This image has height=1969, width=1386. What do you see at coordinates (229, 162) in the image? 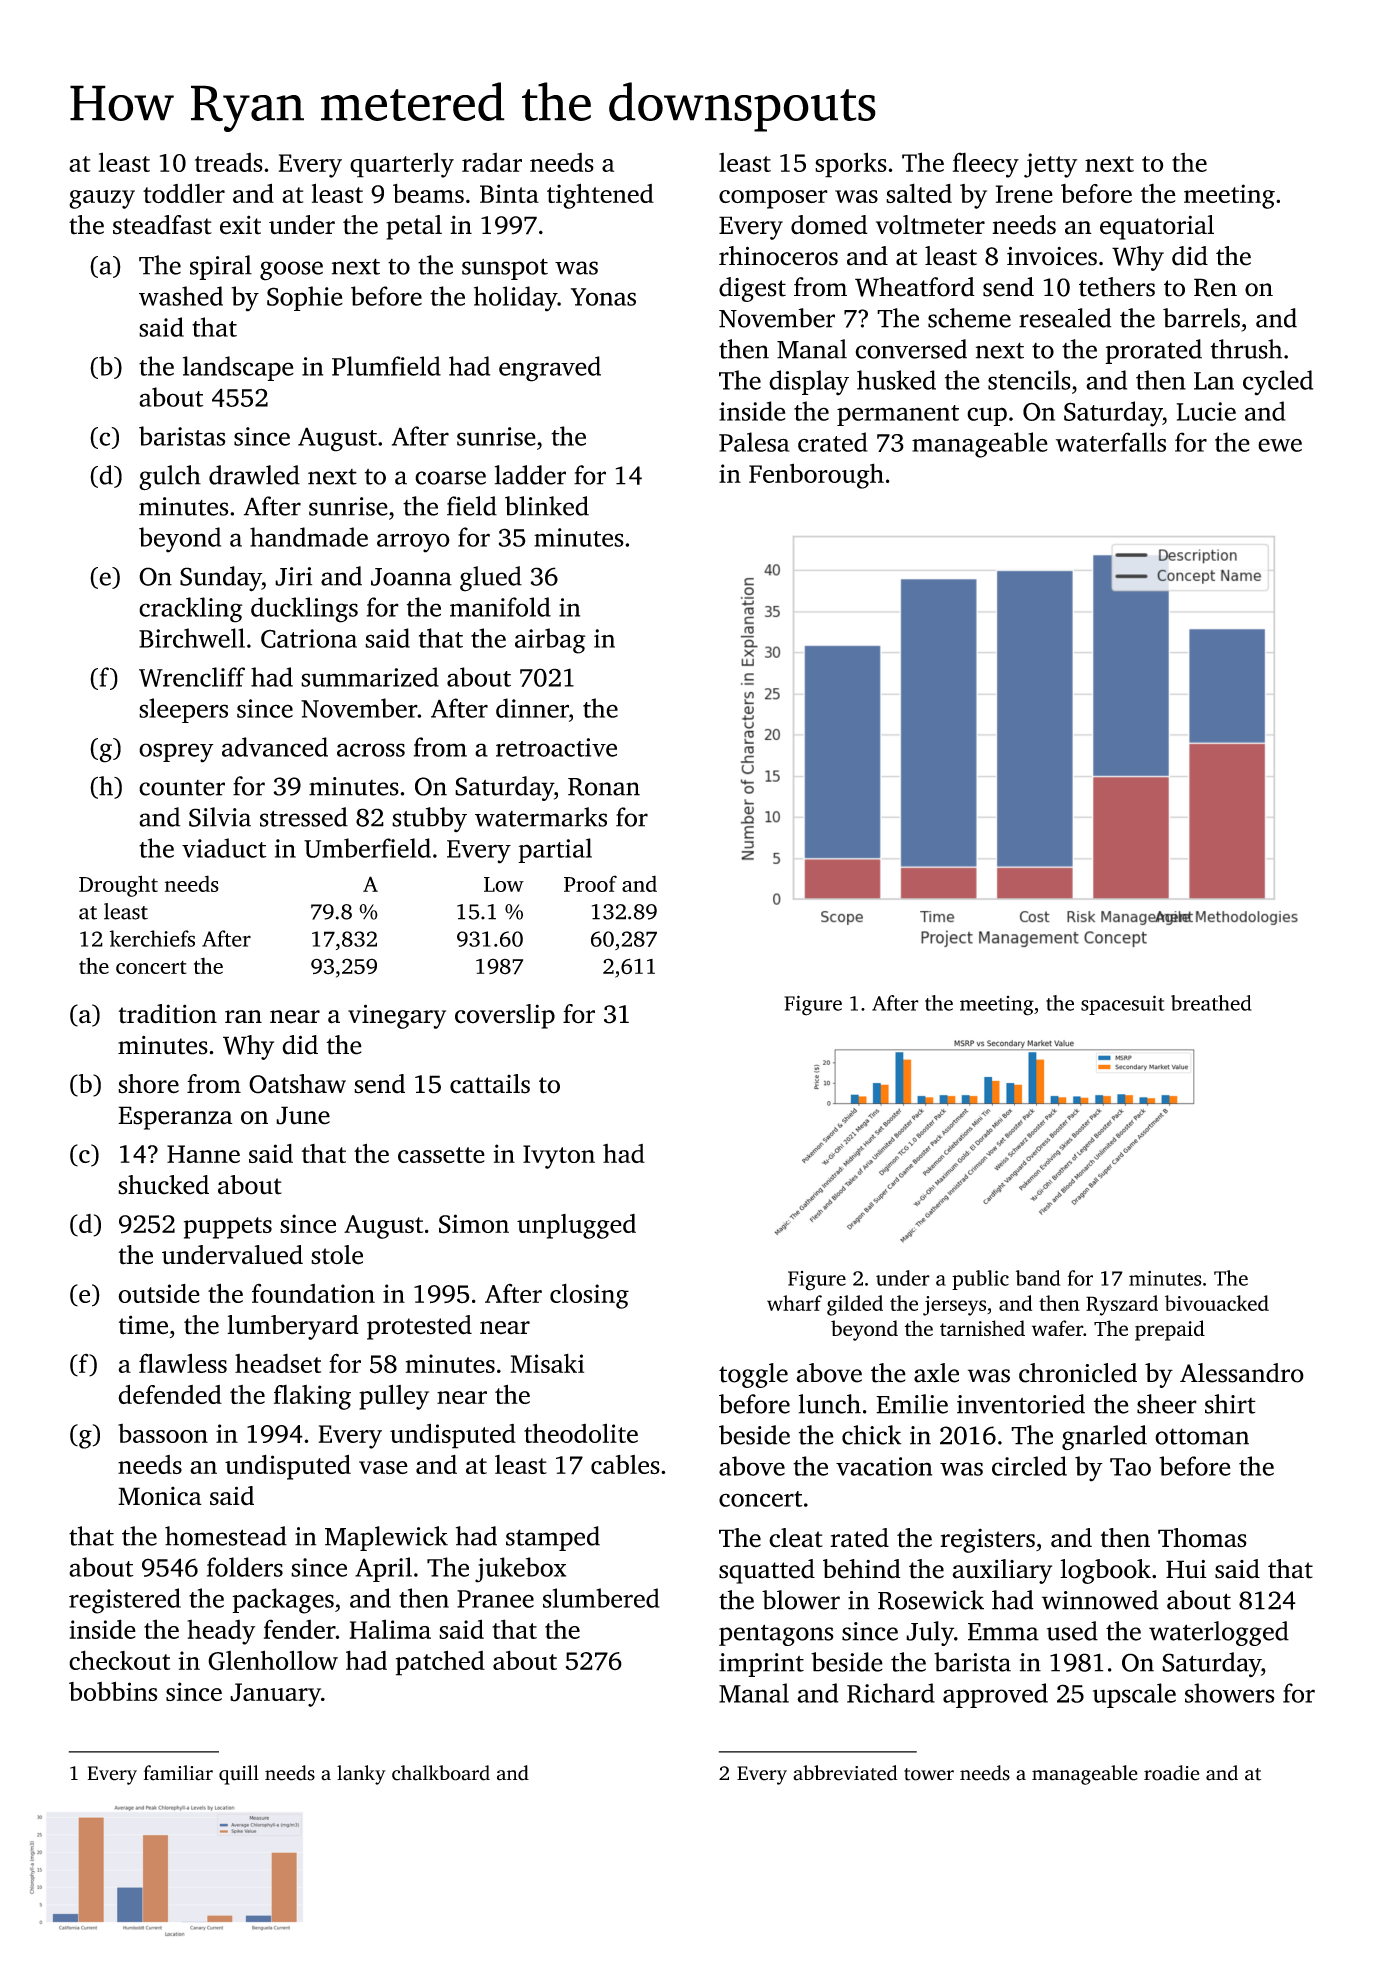
I see `treads` at bounding box center [229, 162].
